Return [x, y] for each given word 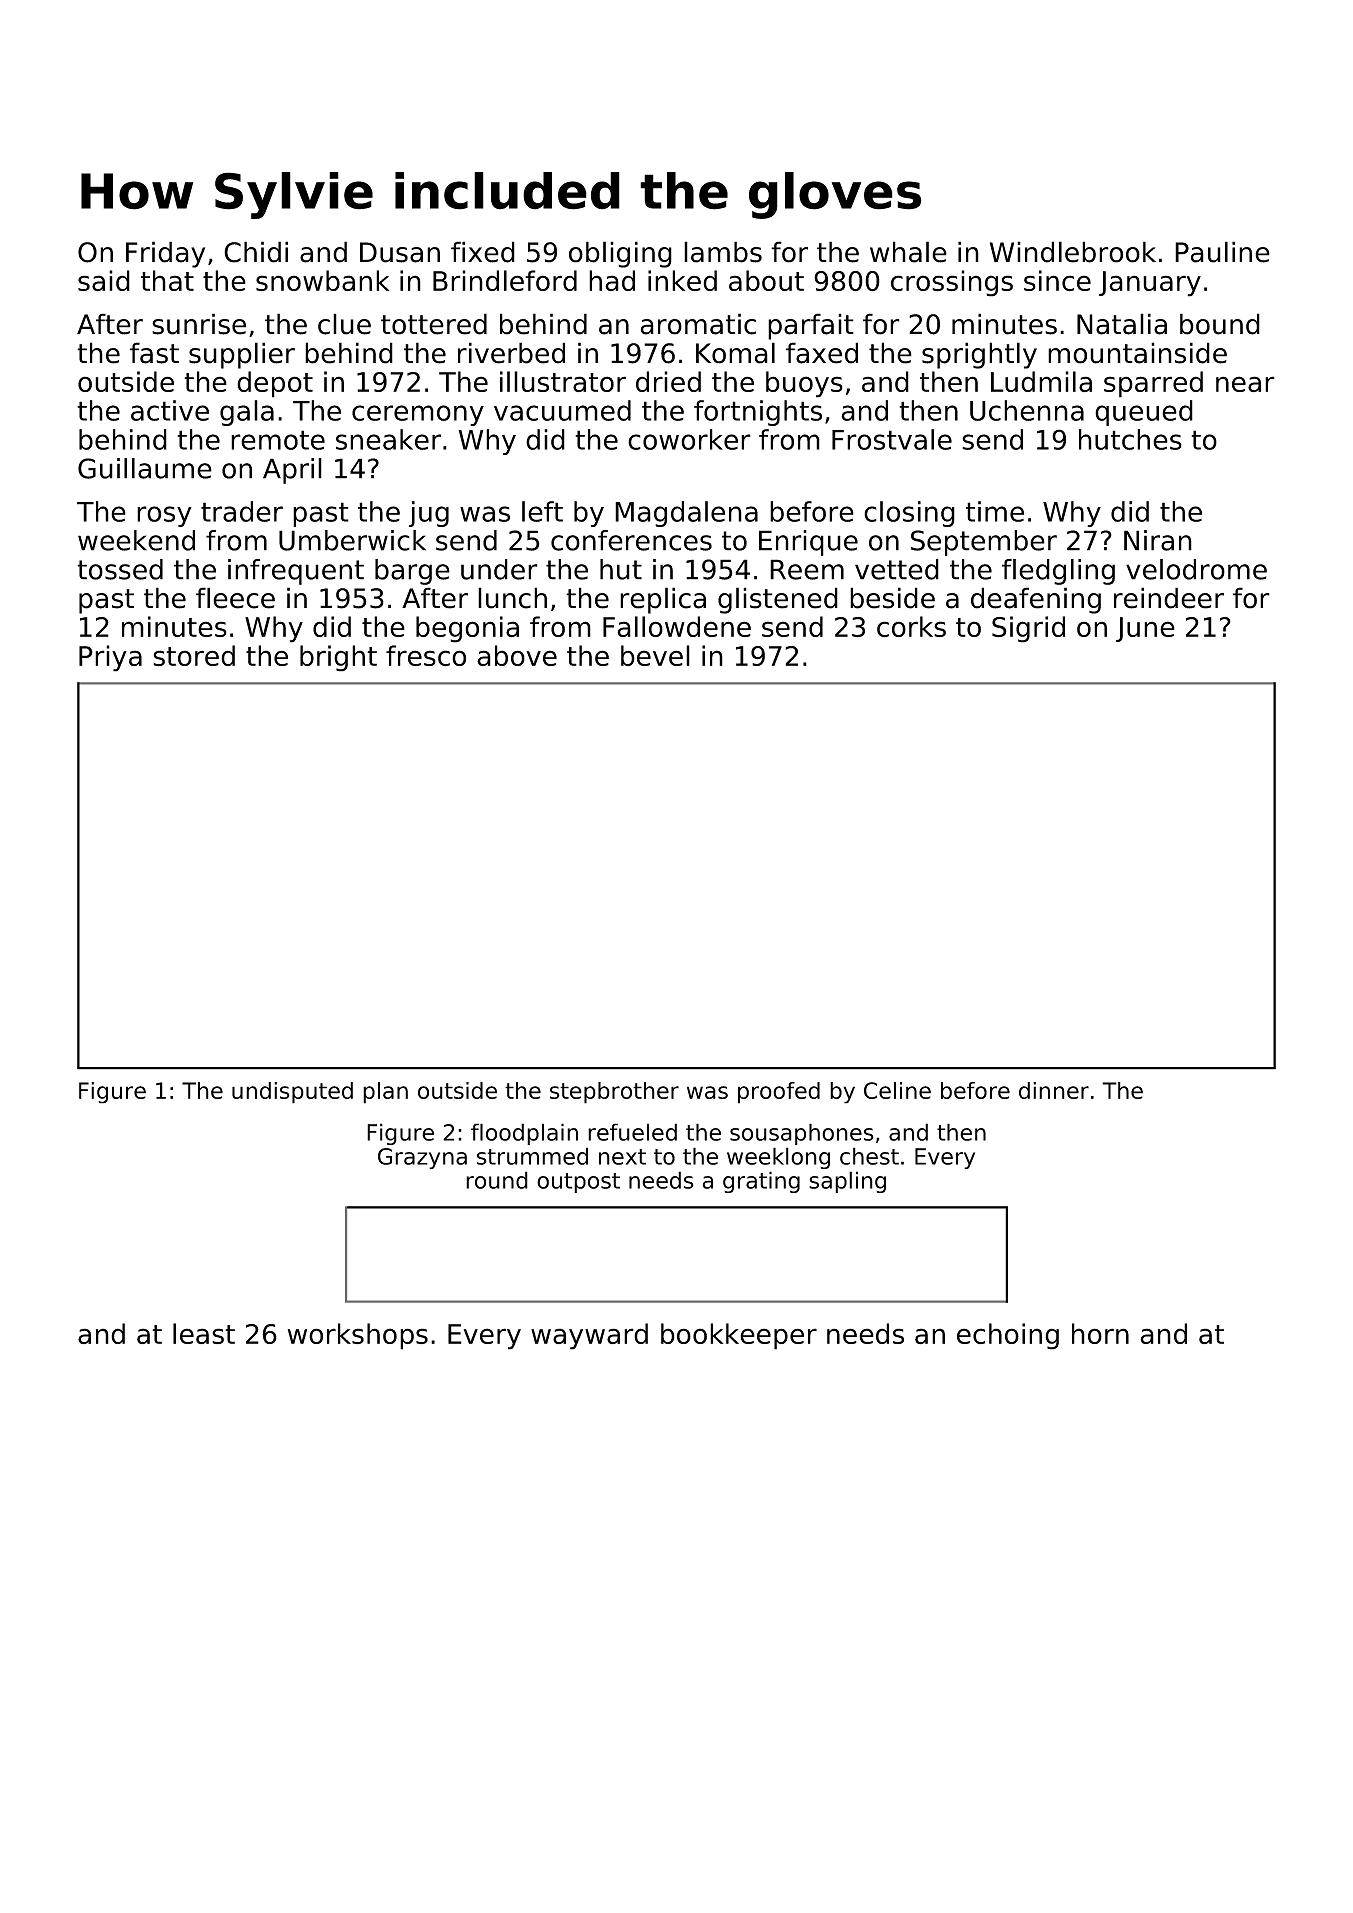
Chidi [256, 252]
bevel [655, 655]
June [1145, 629]
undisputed [292, 1093]
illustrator [563, 381]
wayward [589, 1336]
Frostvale [892, 439]
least [204, 1333]
